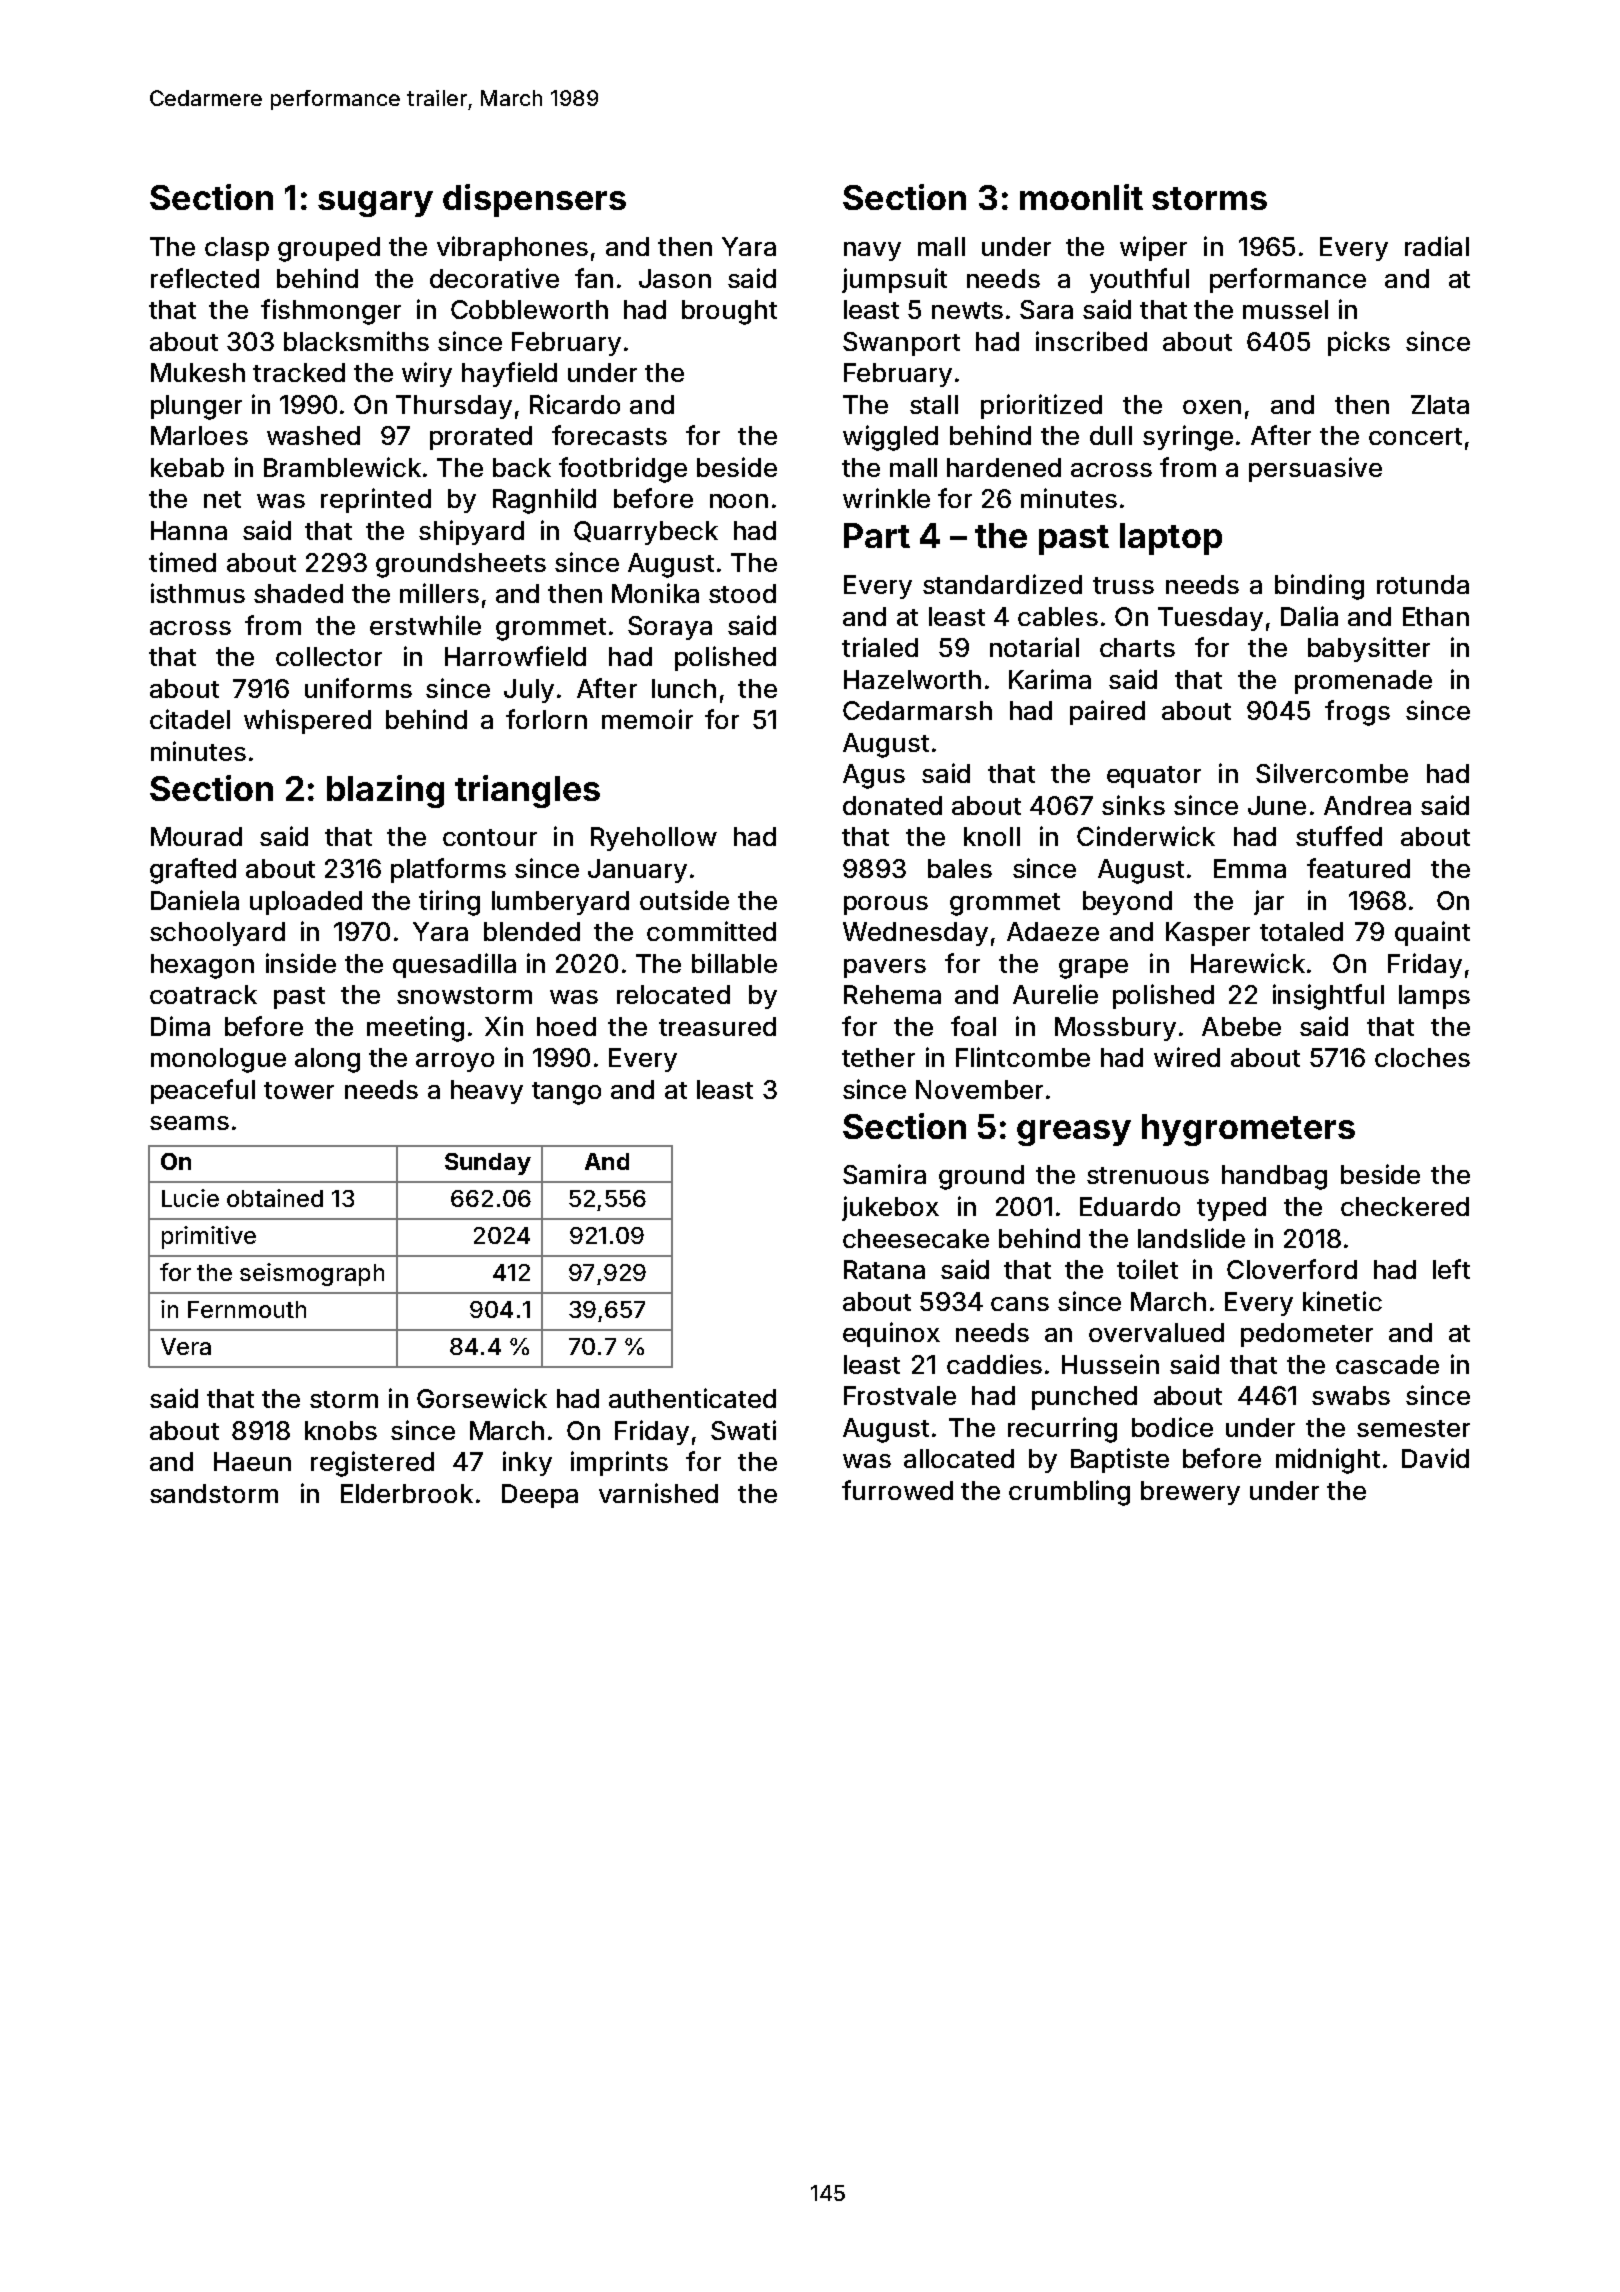  I want to click on blacksmiths, so click(356, 341).
